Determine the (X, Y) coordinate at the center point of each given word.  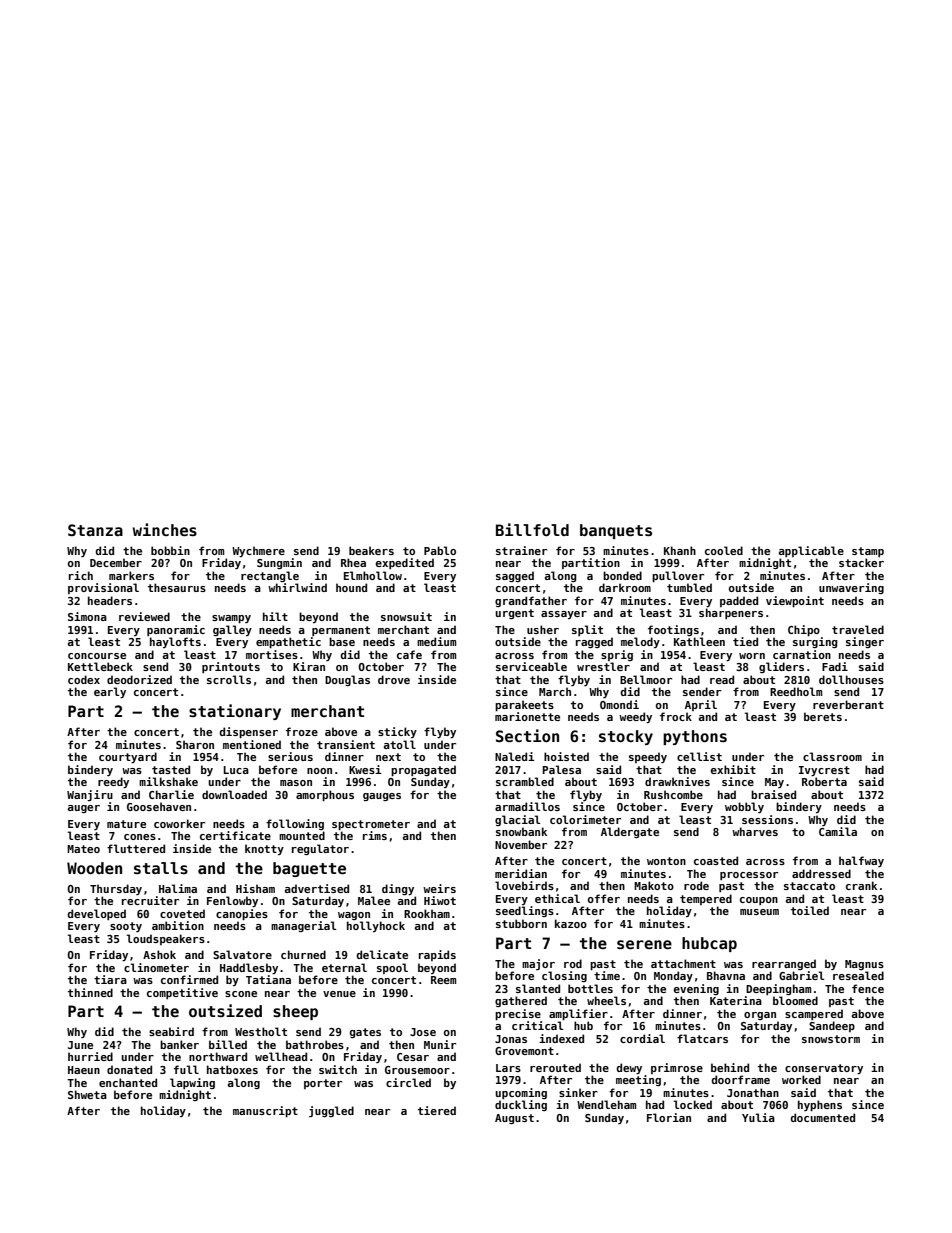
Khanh (680, 550)
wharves (755, 831)
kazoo (571, 923)
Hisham (255, 888)
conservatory (824, 1069)
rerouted (555, 1067)
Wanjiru (90, 795)
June (80, 1045)
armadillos (527, 806)
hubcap (709, 944)
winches (164, 529)
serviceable (531, 666)
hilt (275, 616)
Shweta (87, 1094)
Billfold (532, 529)
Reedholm (796, 691)
